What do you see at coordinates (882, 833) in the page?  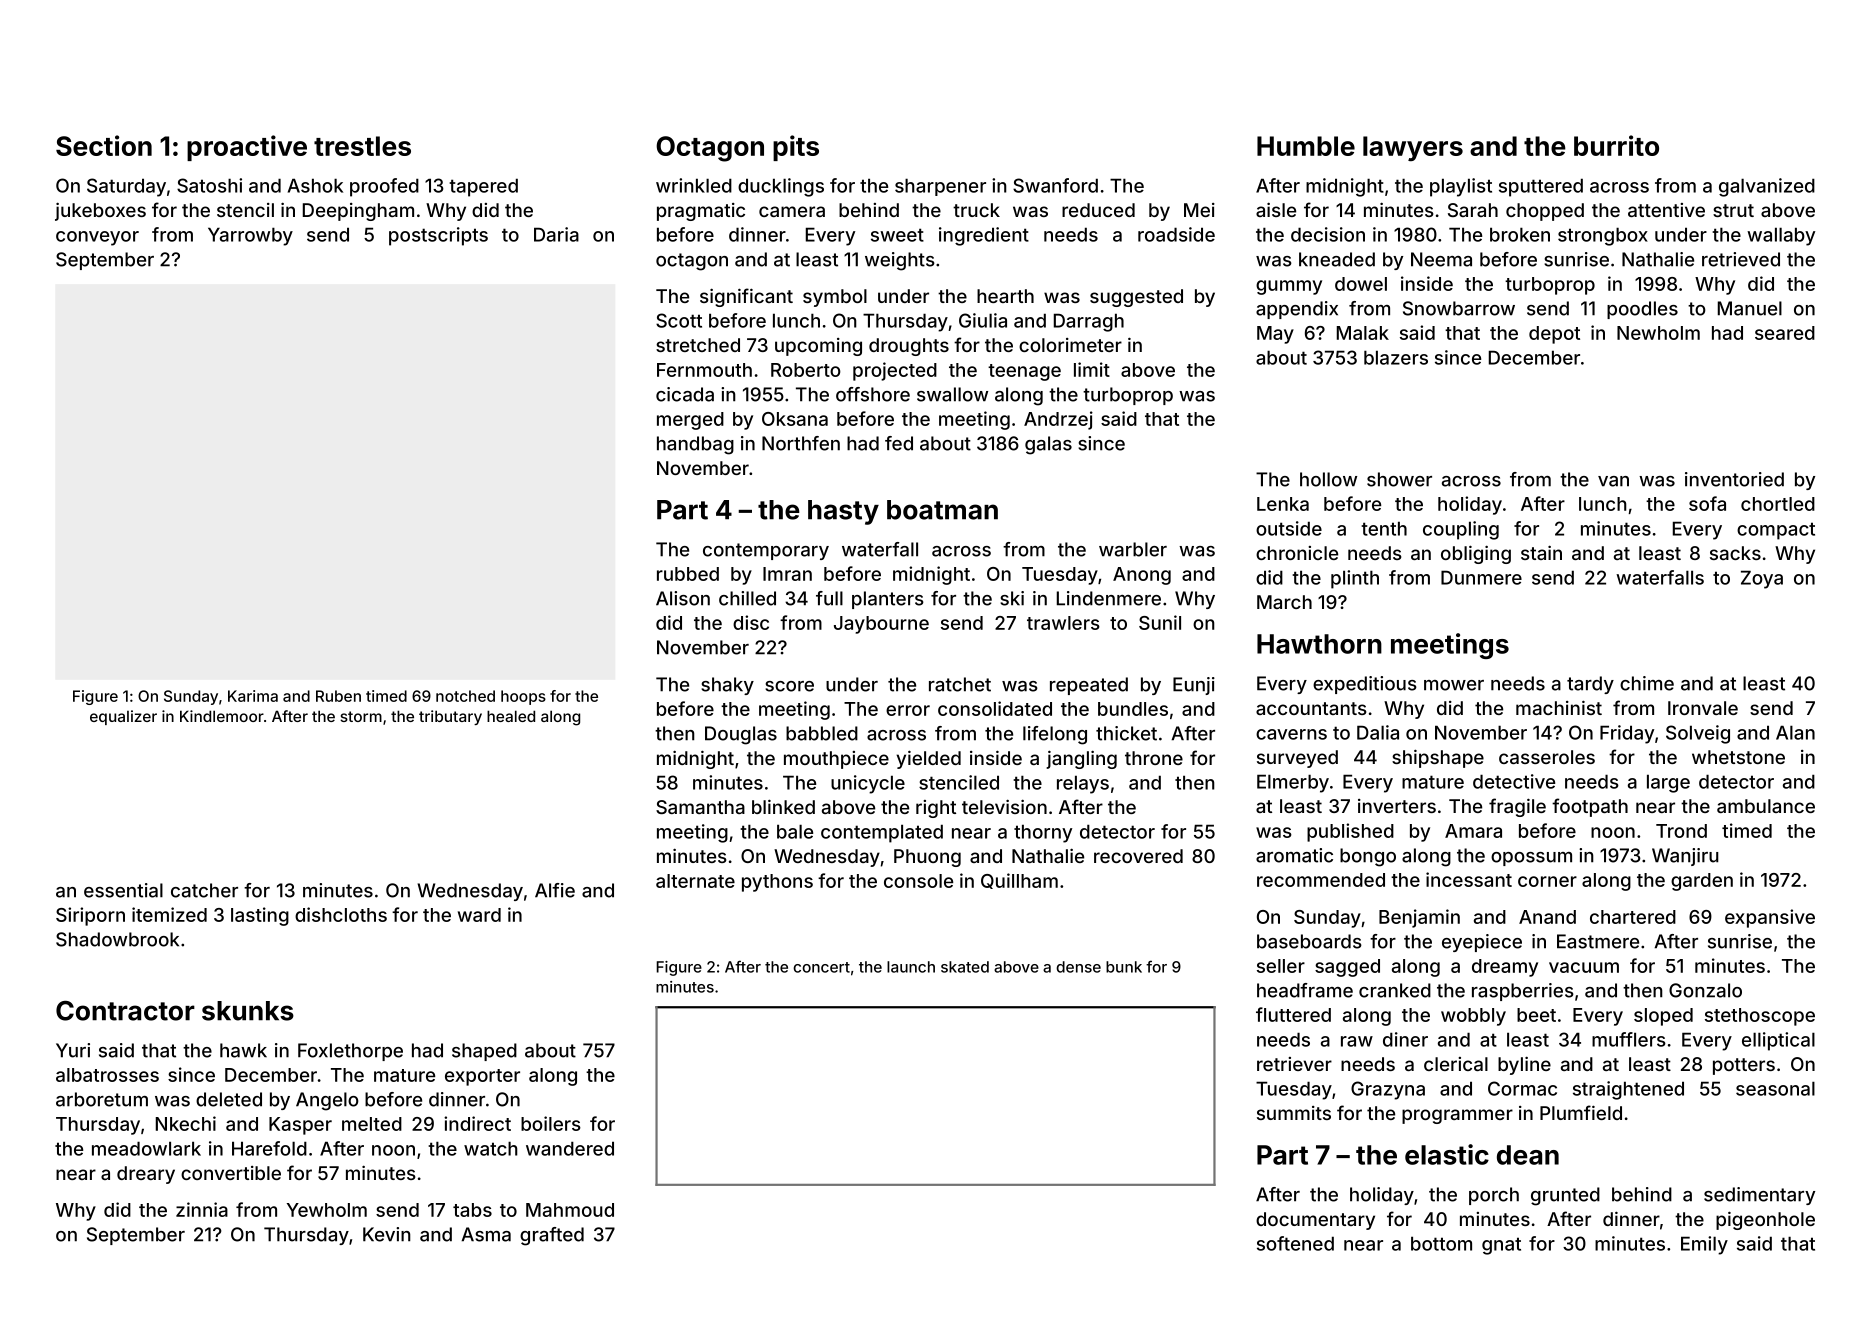 I see `contemplated` at bounding box center [882, 833].
